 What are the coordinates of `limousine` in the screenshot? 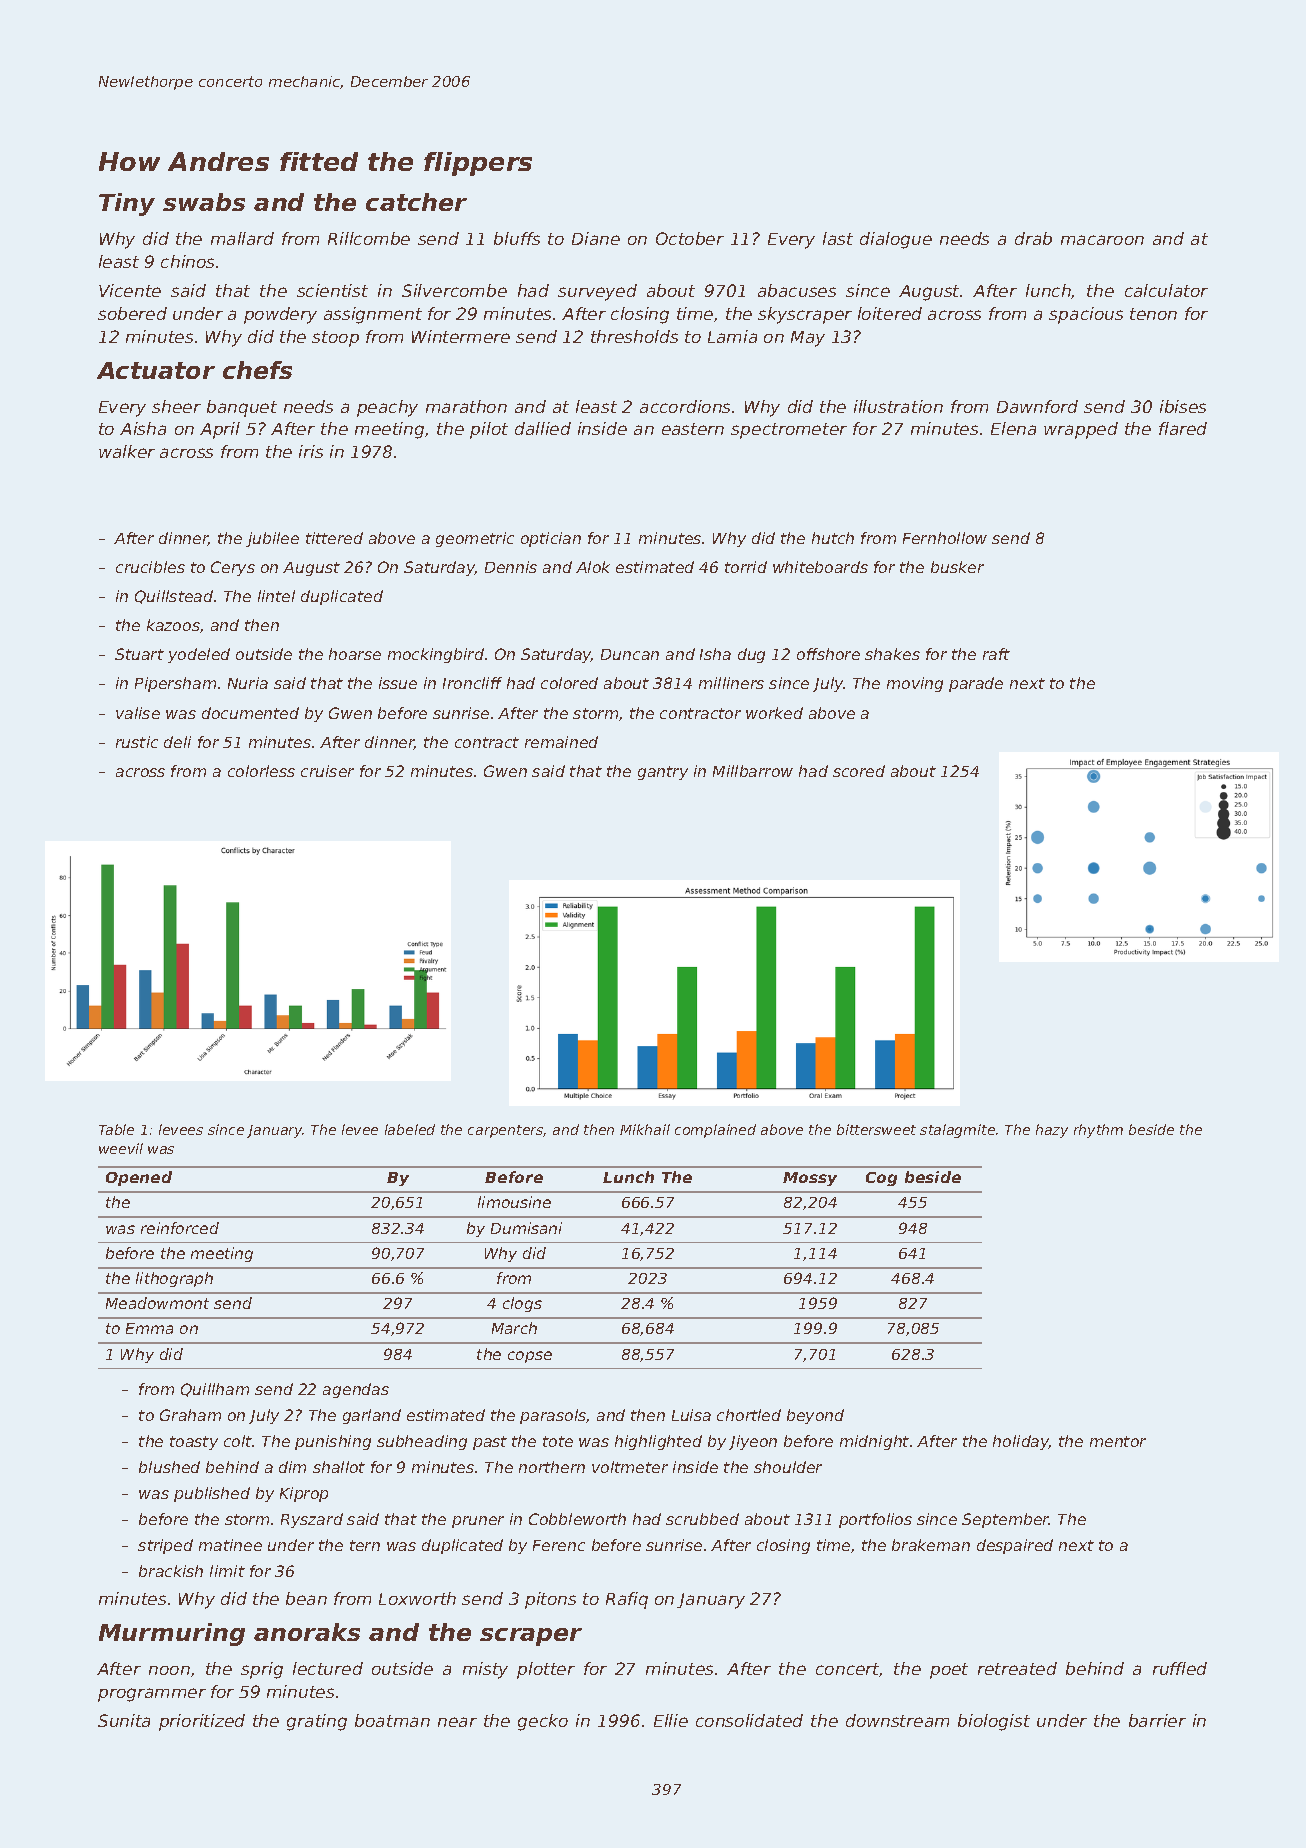 It's located at (514, 1202).
